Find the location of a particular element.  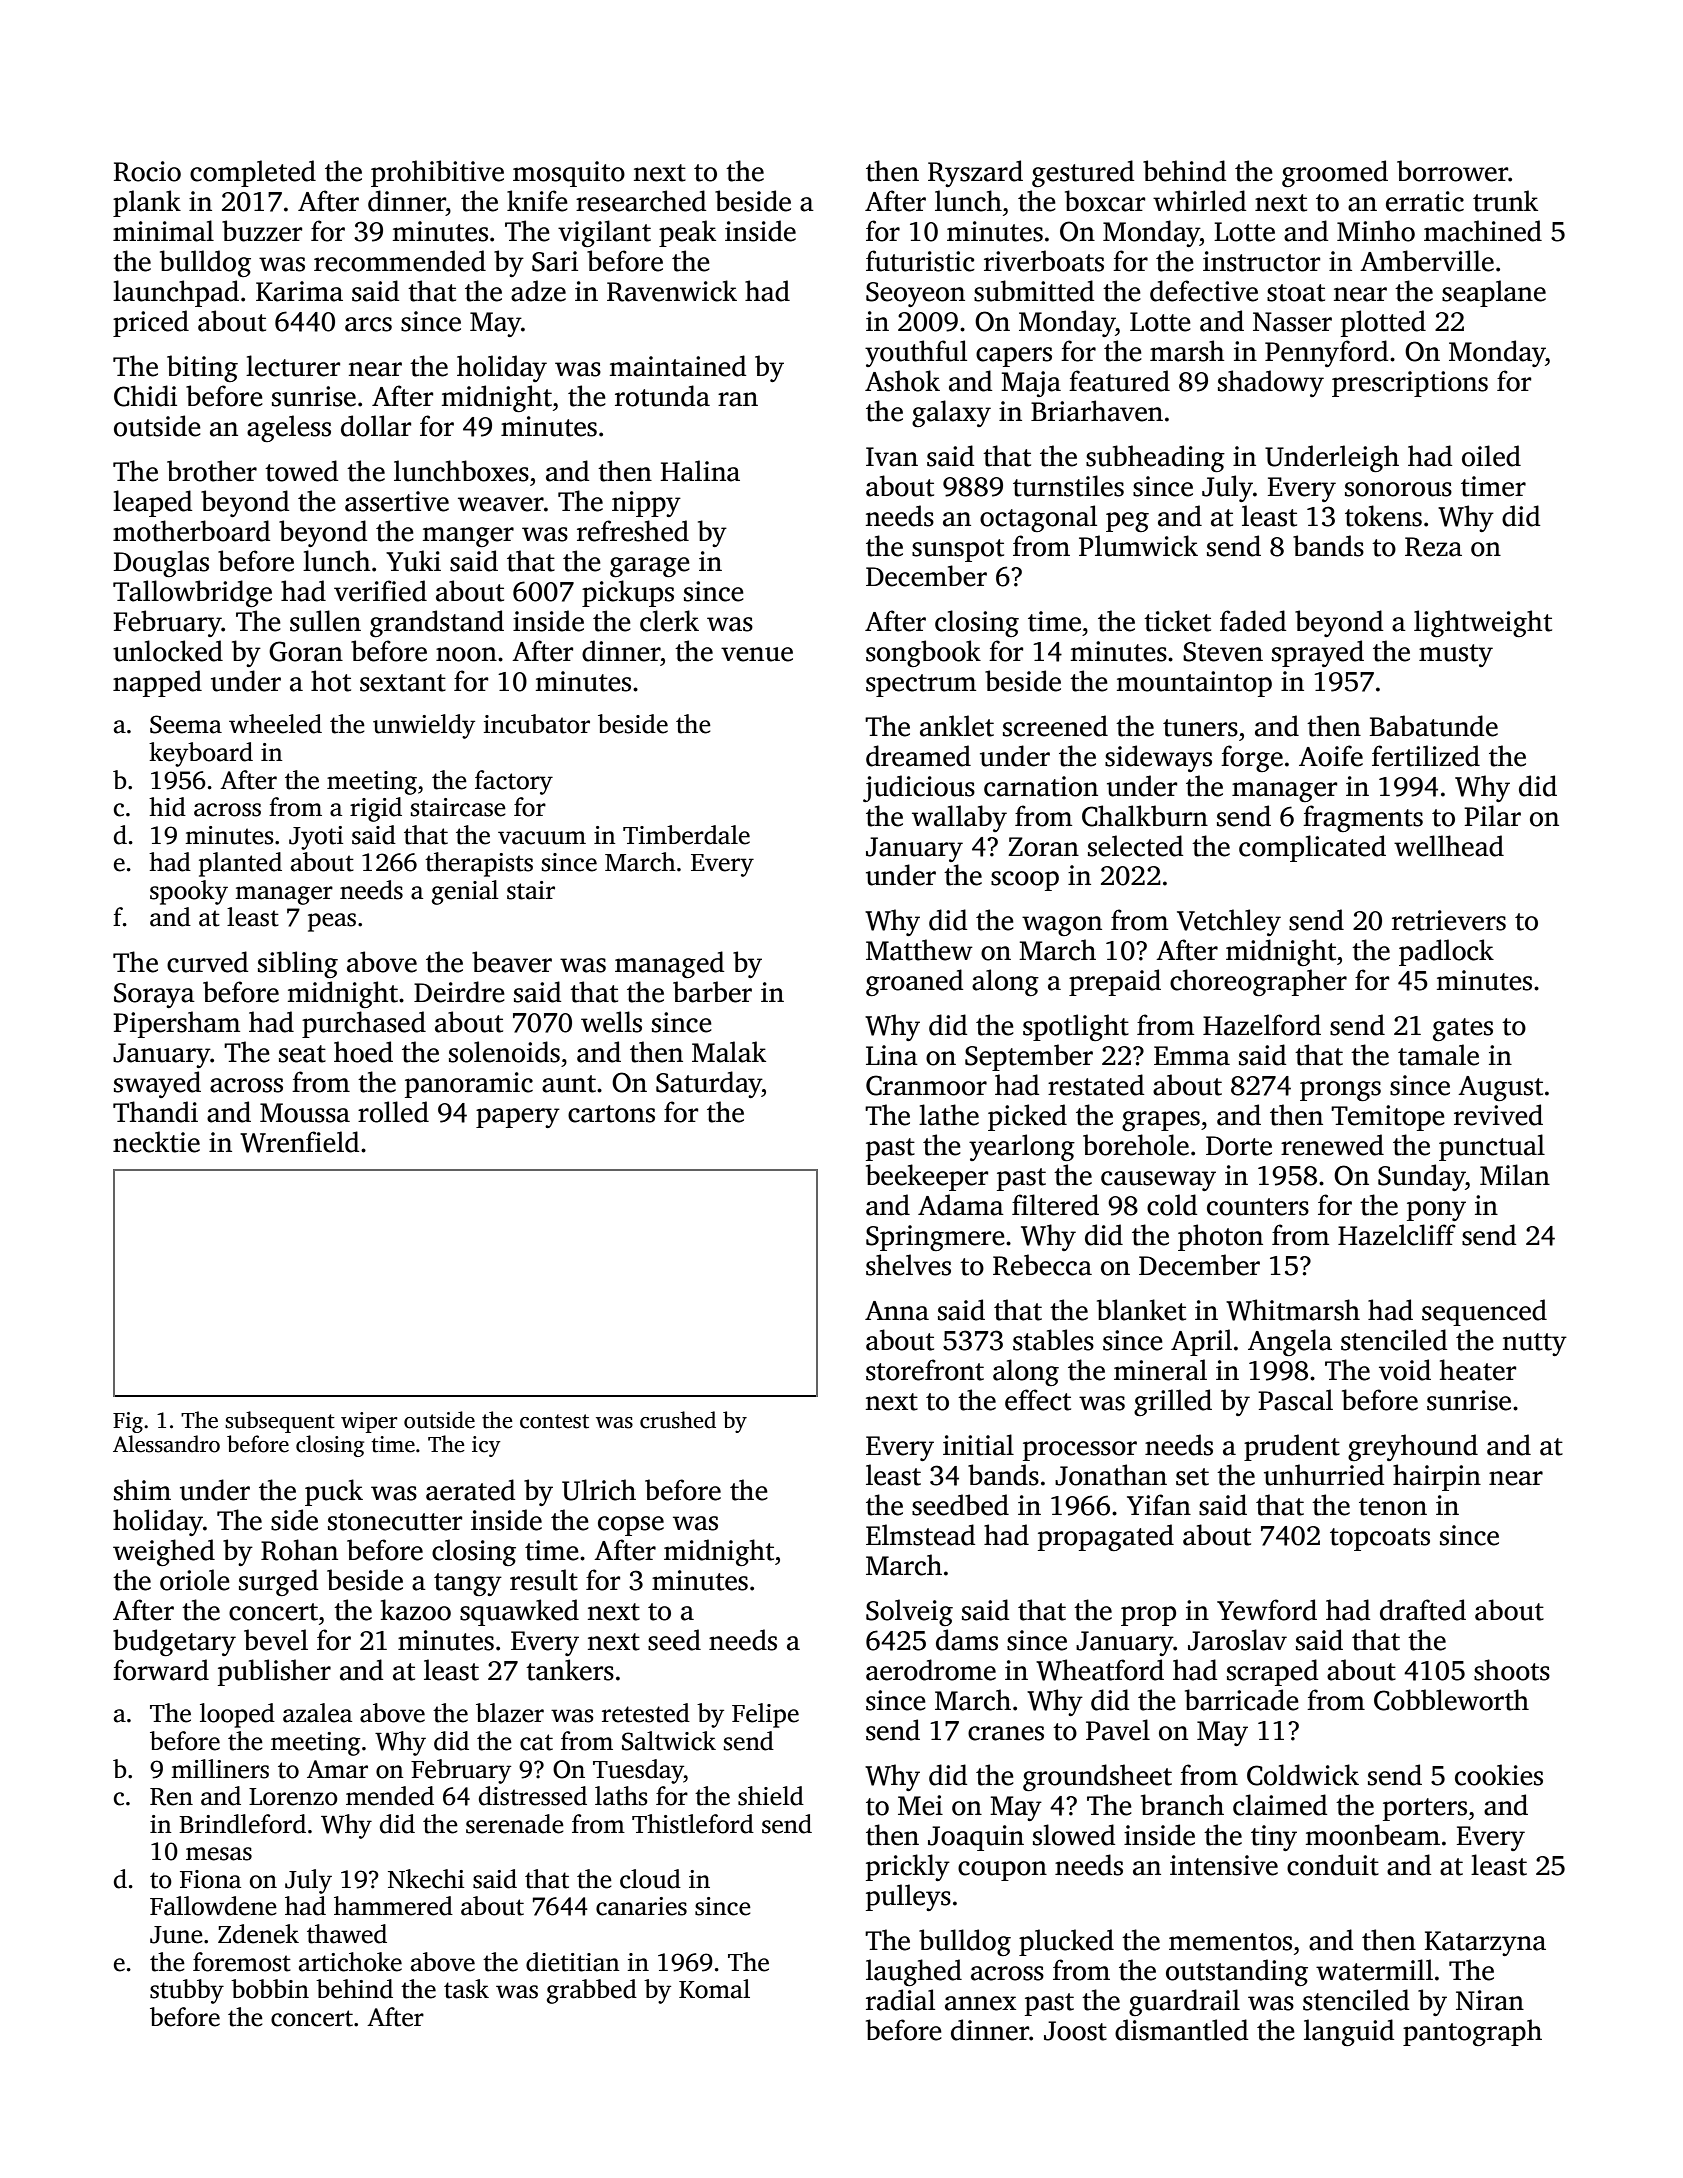

mesas is located at coordinates (219, 1854).
